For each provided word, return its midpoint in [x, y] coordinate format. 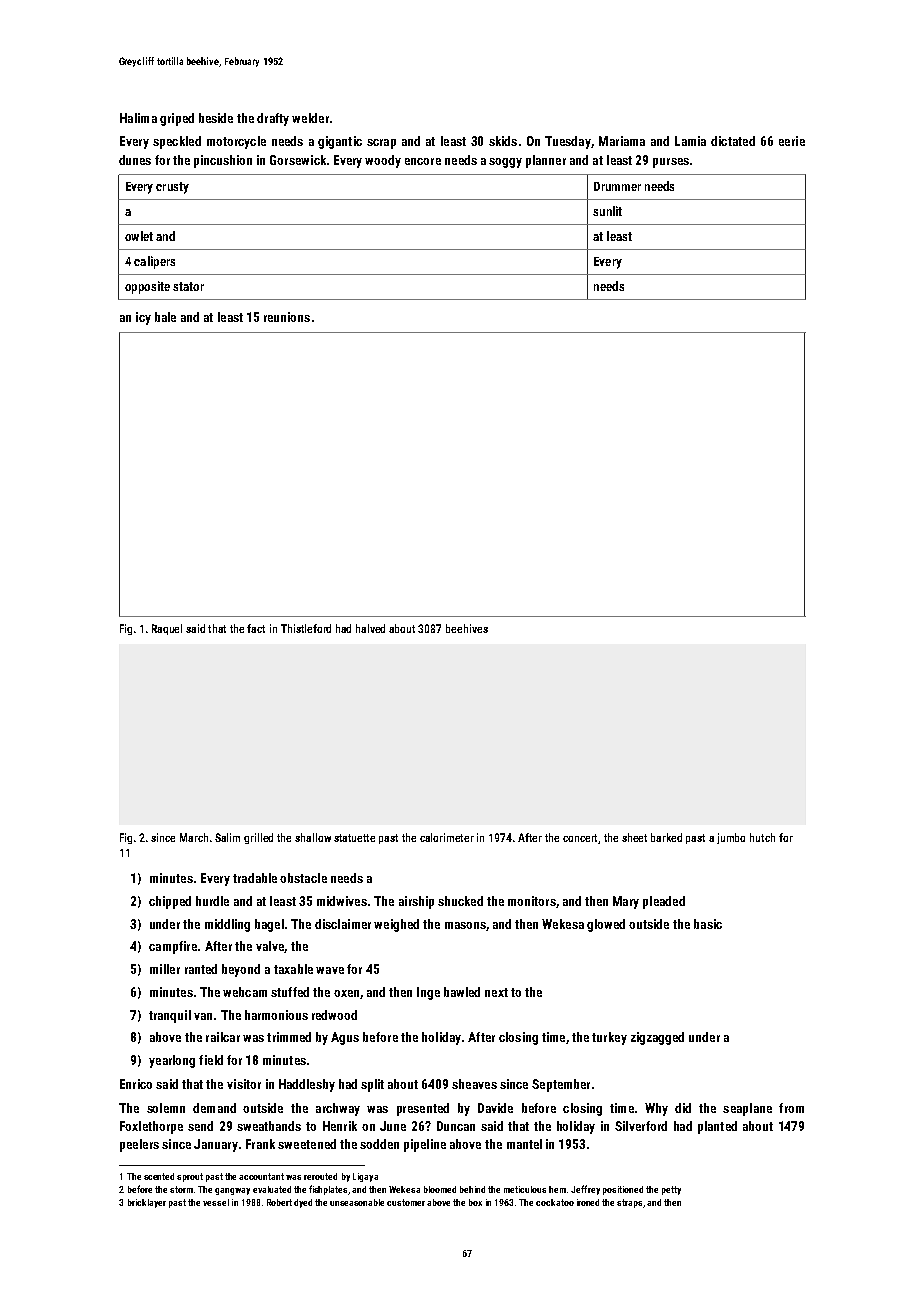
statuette [354, 838]
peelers [139, 1145]
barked [666, 837]
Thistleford [306, 628]
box [475, 1202]
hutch [762, 837]
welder [310, 118]
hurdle [212, 901]
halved [370, 628]
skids [503, 141]
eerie [792, 141]
